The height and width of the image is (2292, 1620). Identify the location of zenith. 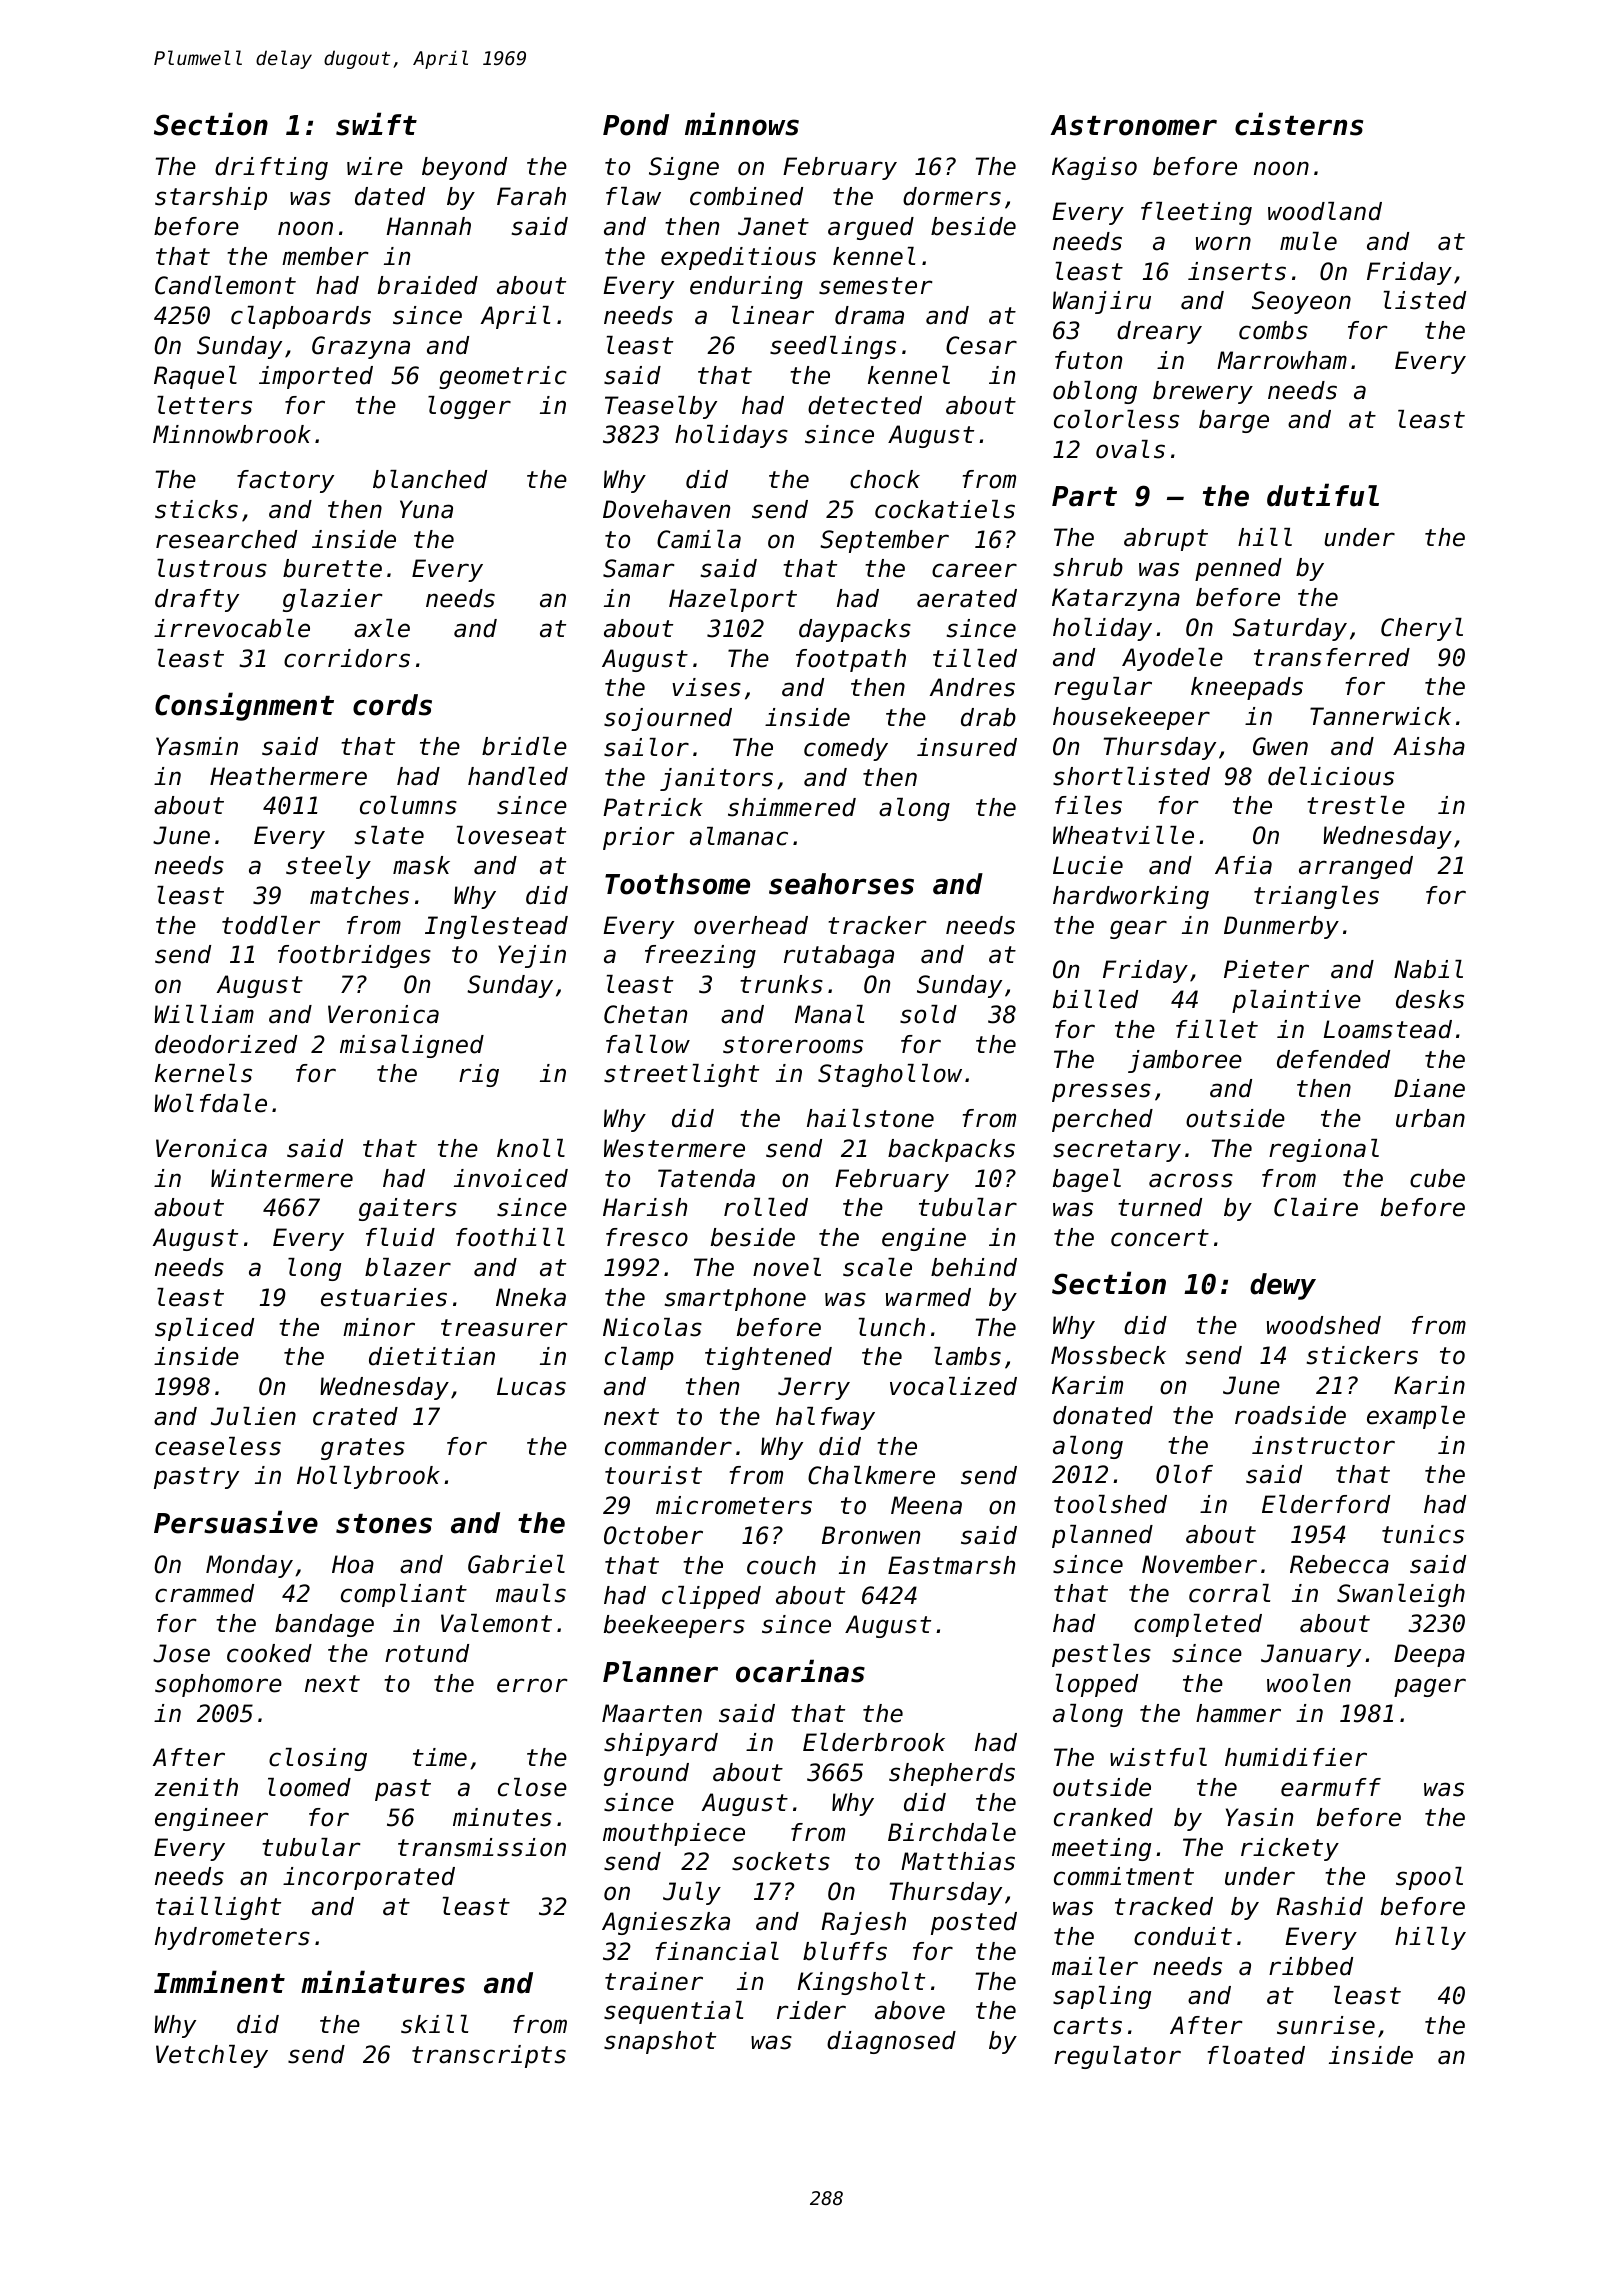
(196, 1787).
